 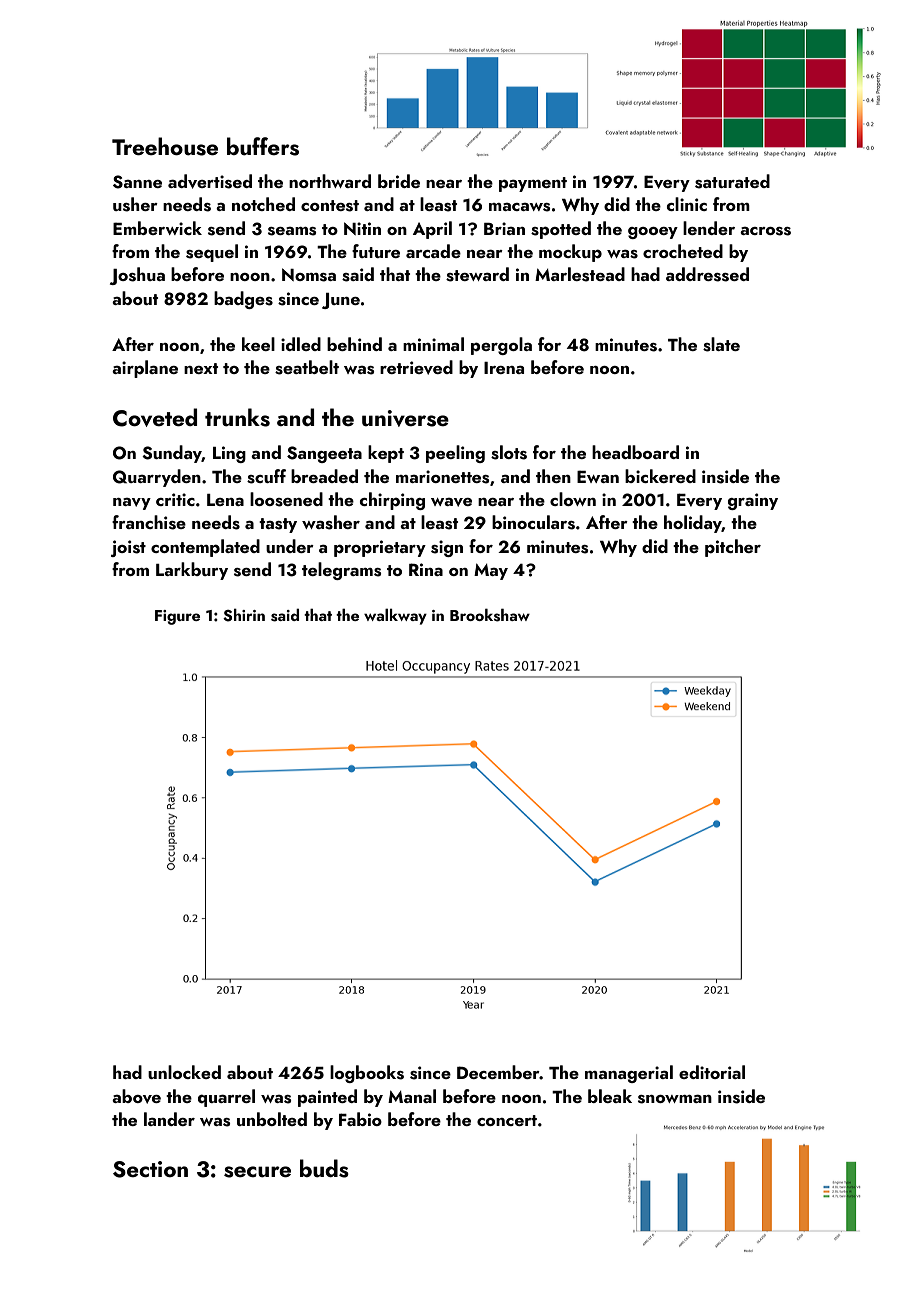 What do you see at coordinates (237, 417) in the page?
I see `trunks` at bounding box center [237, 417].
